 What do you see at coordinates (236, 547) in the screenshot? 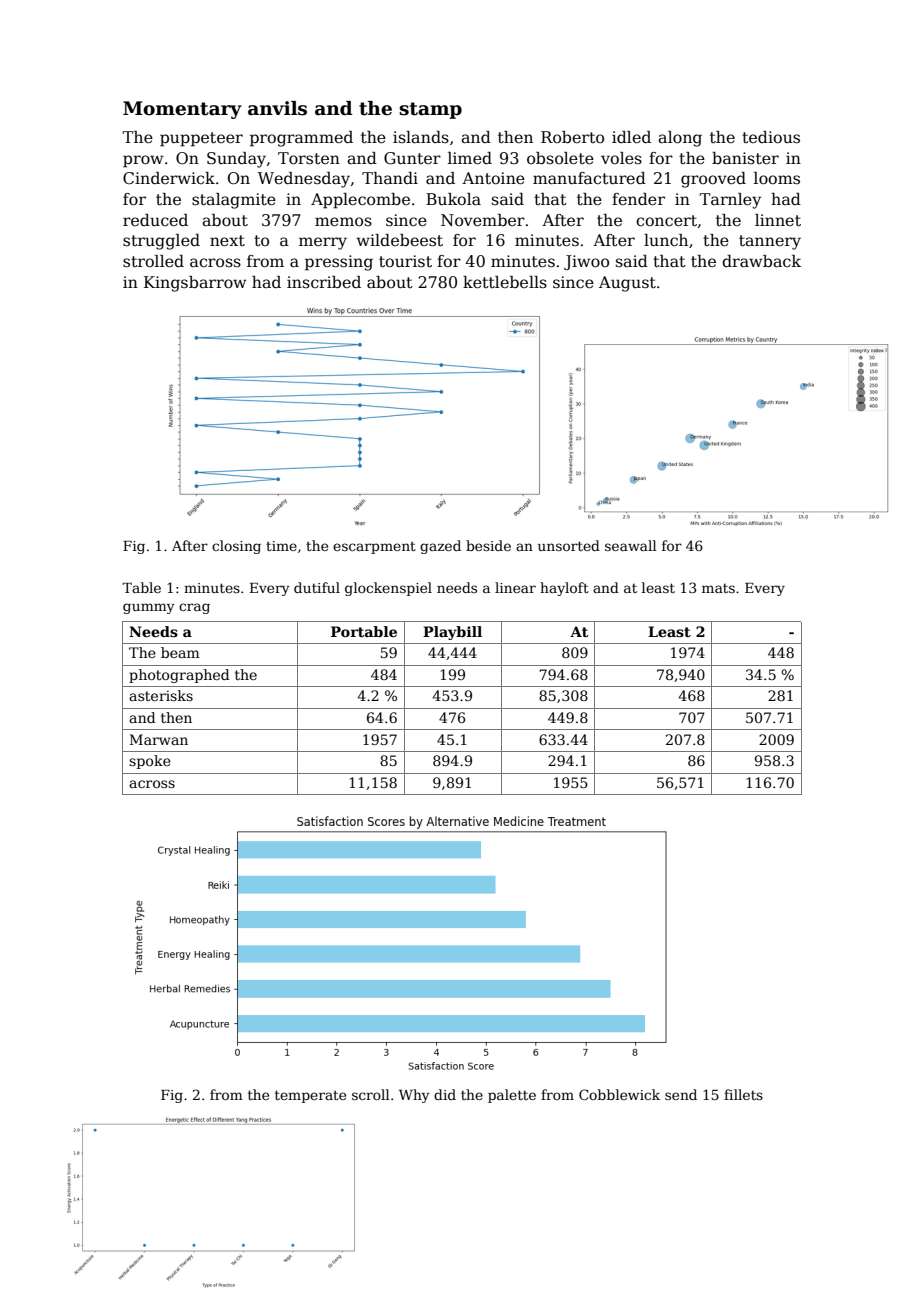
I see `closing` at bounding box center [236, 547].
